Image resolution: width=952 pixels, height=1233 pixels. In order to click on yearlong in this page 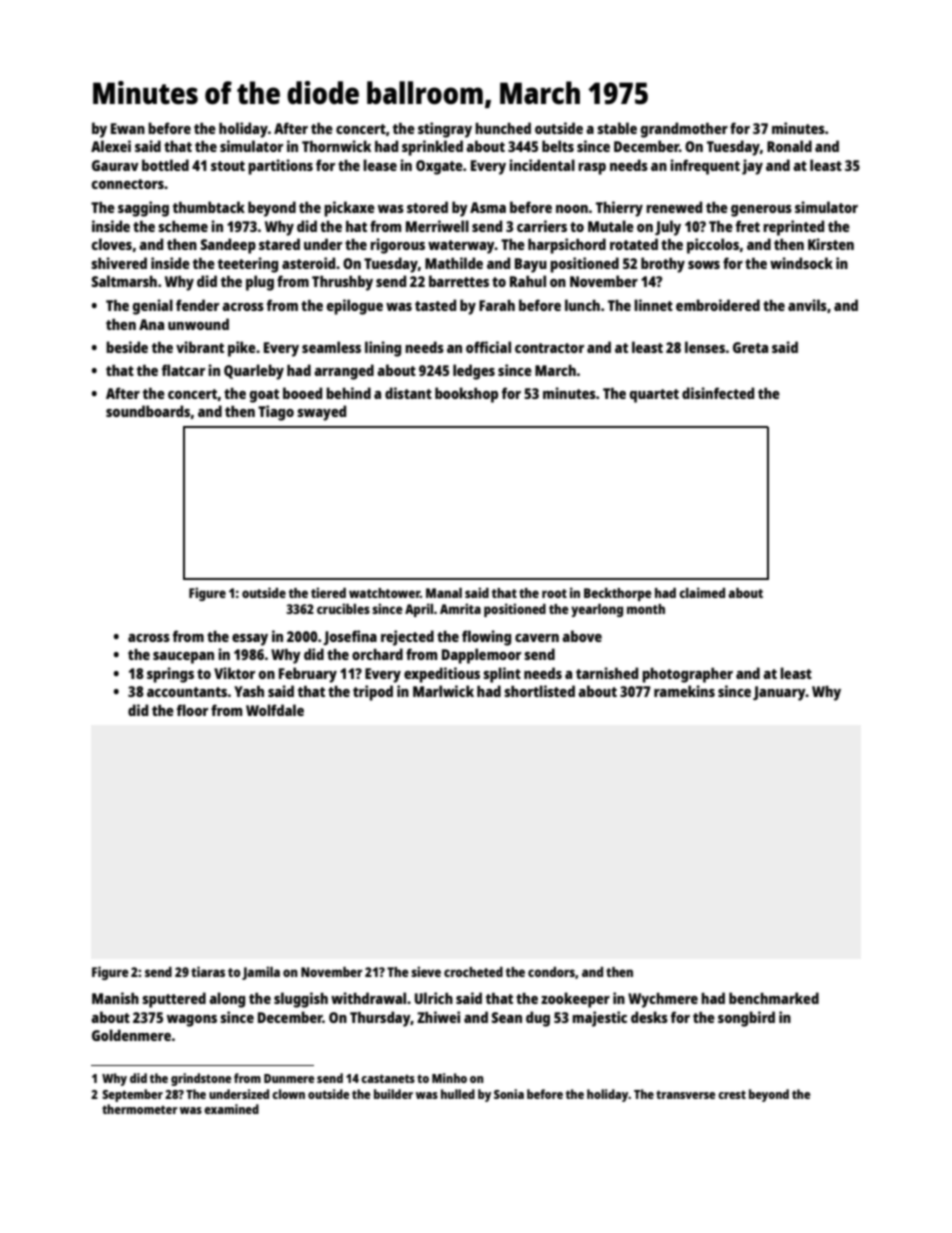, I will do `click(597, 610)`.
